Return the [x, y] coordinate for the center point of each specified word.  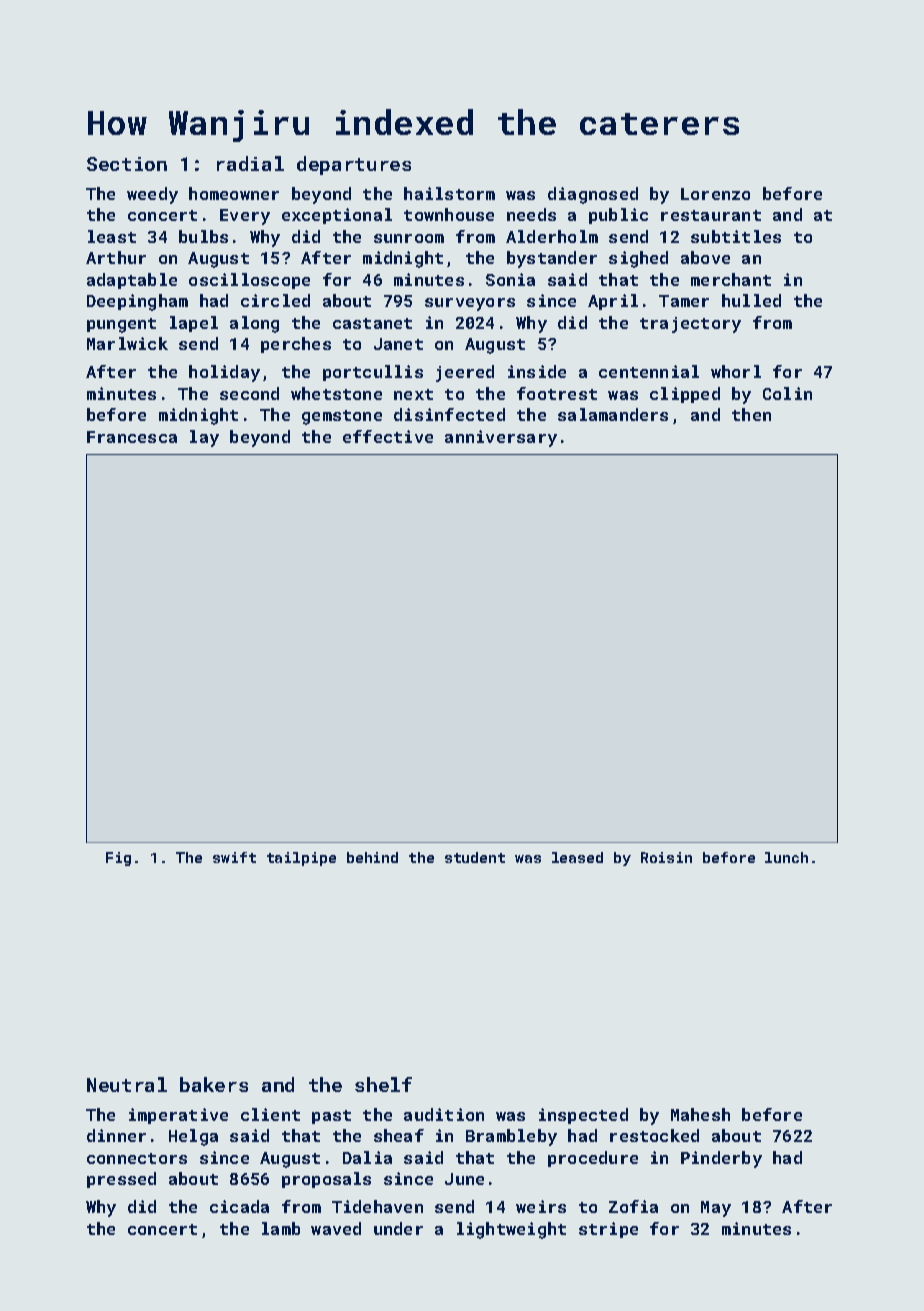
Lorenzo [715, 194]
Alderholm [552, 236]
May [716, 1209]
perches [296, 345]
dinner [116, 1135]
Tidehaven [377, 1206]
